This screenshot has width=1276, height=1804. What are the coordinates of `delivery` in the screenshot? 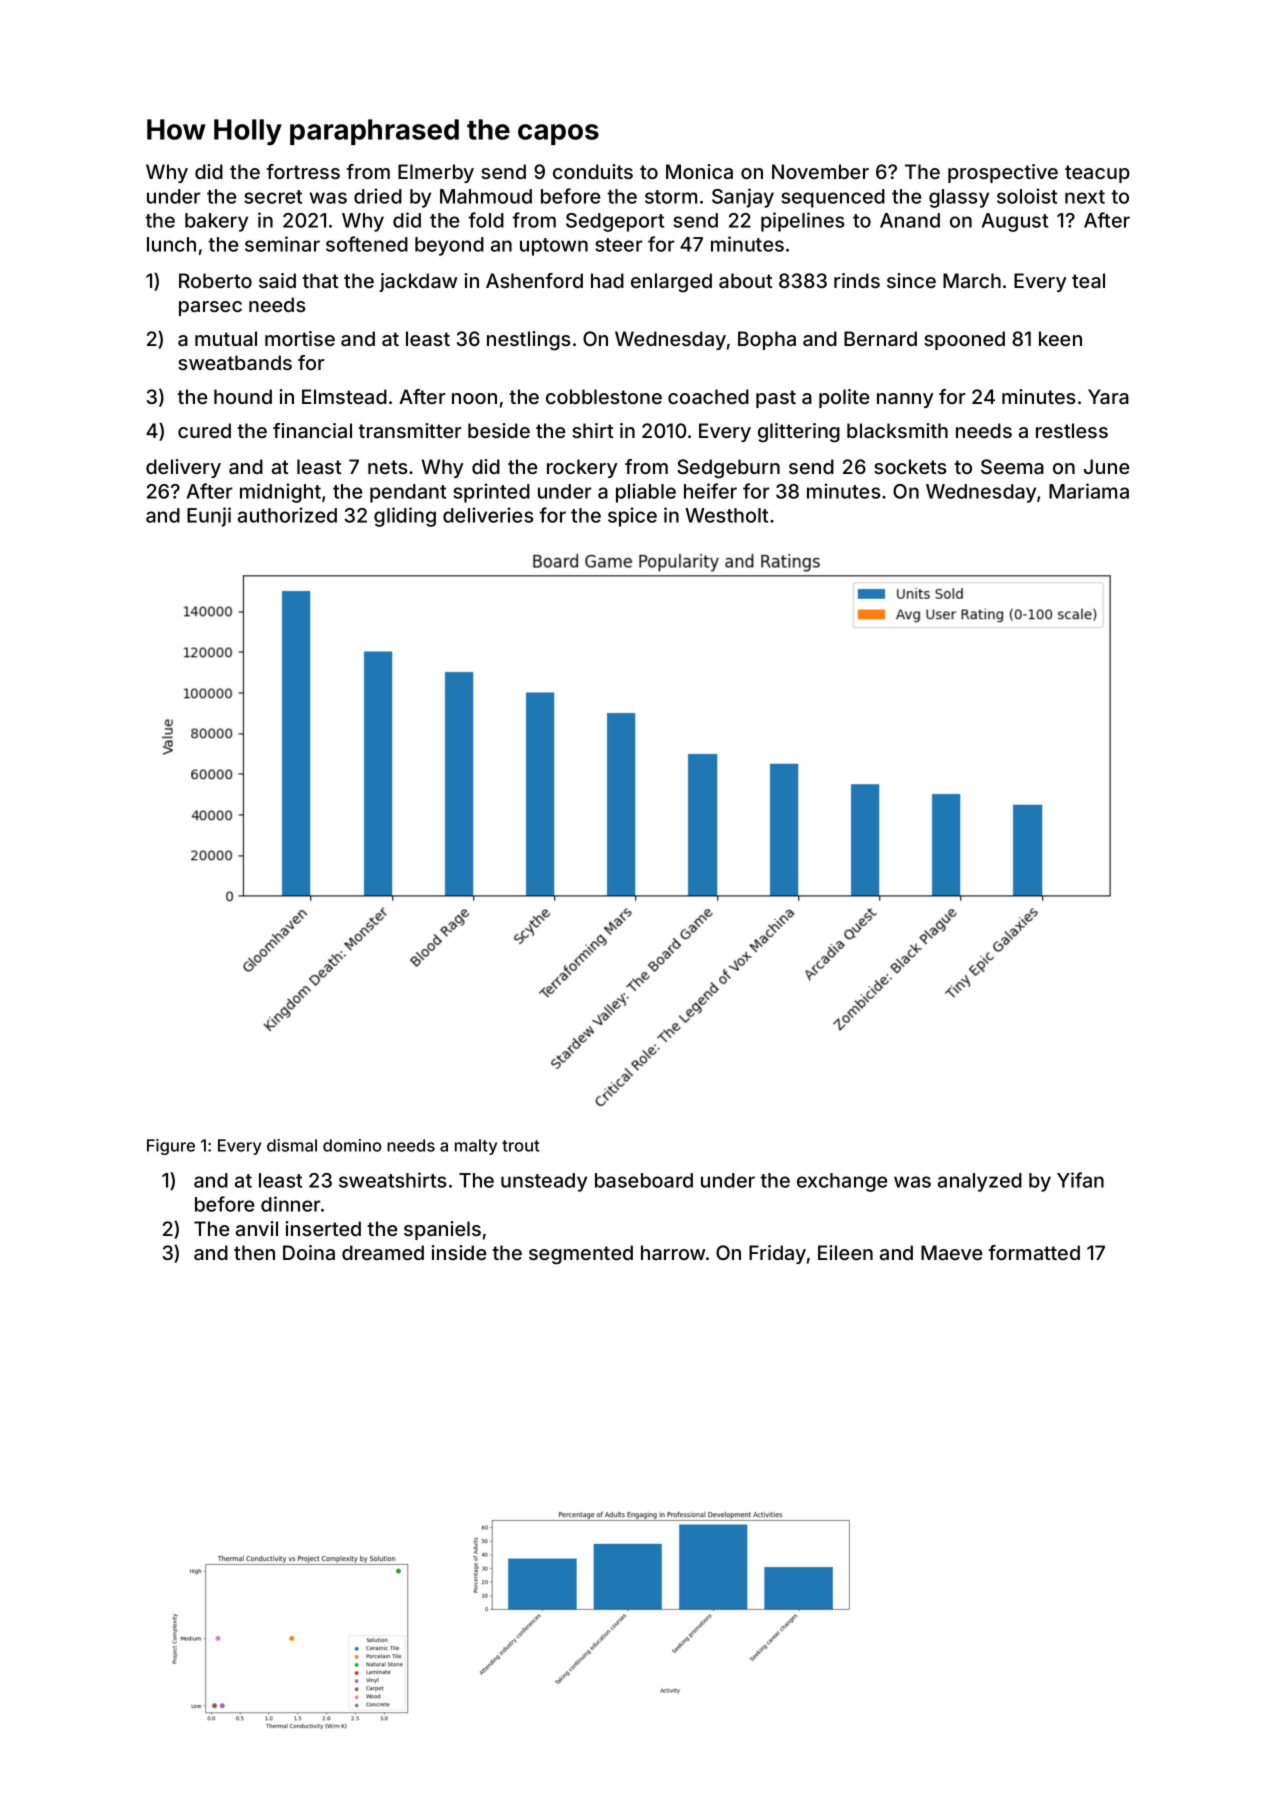 It's located at (183, 468).
